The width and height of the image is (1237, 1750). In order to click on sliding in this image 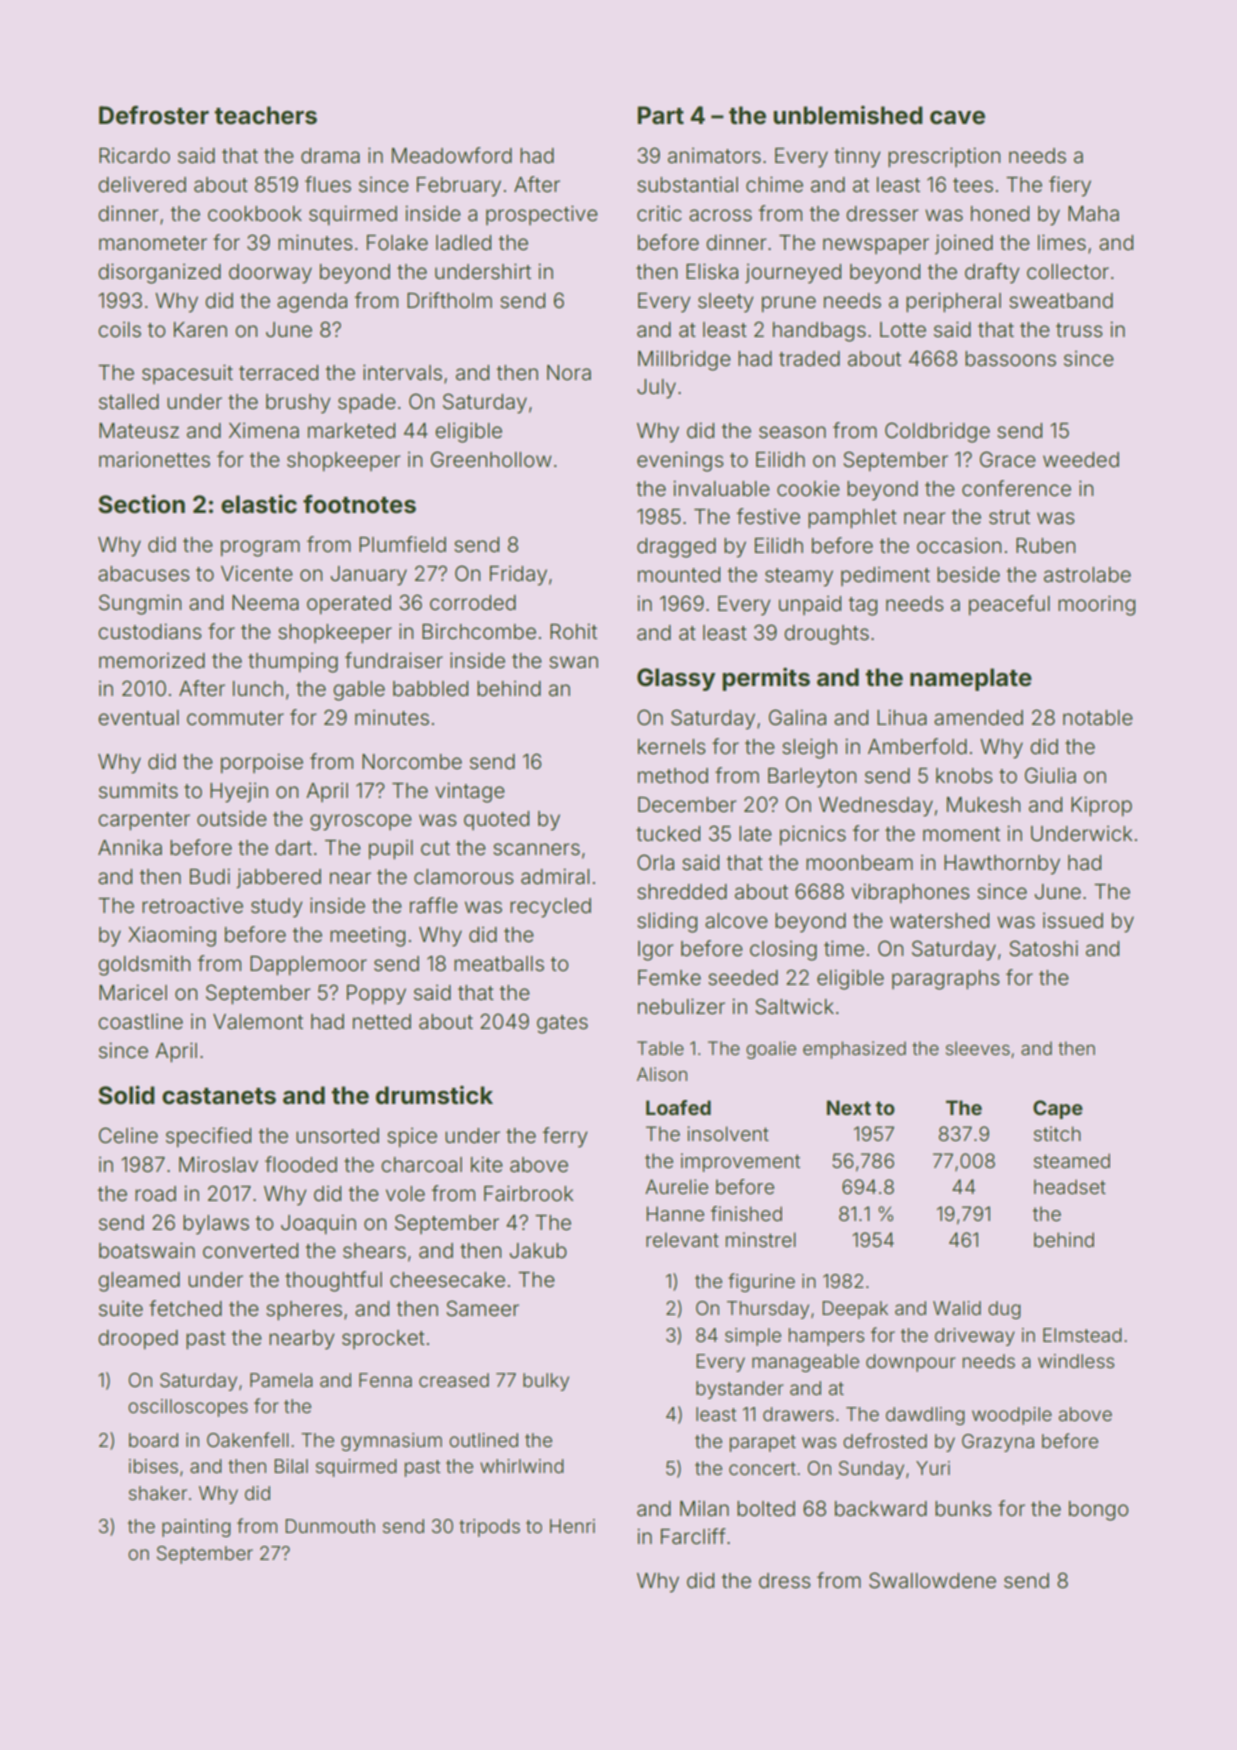, I will do `click(667, 922)`.
